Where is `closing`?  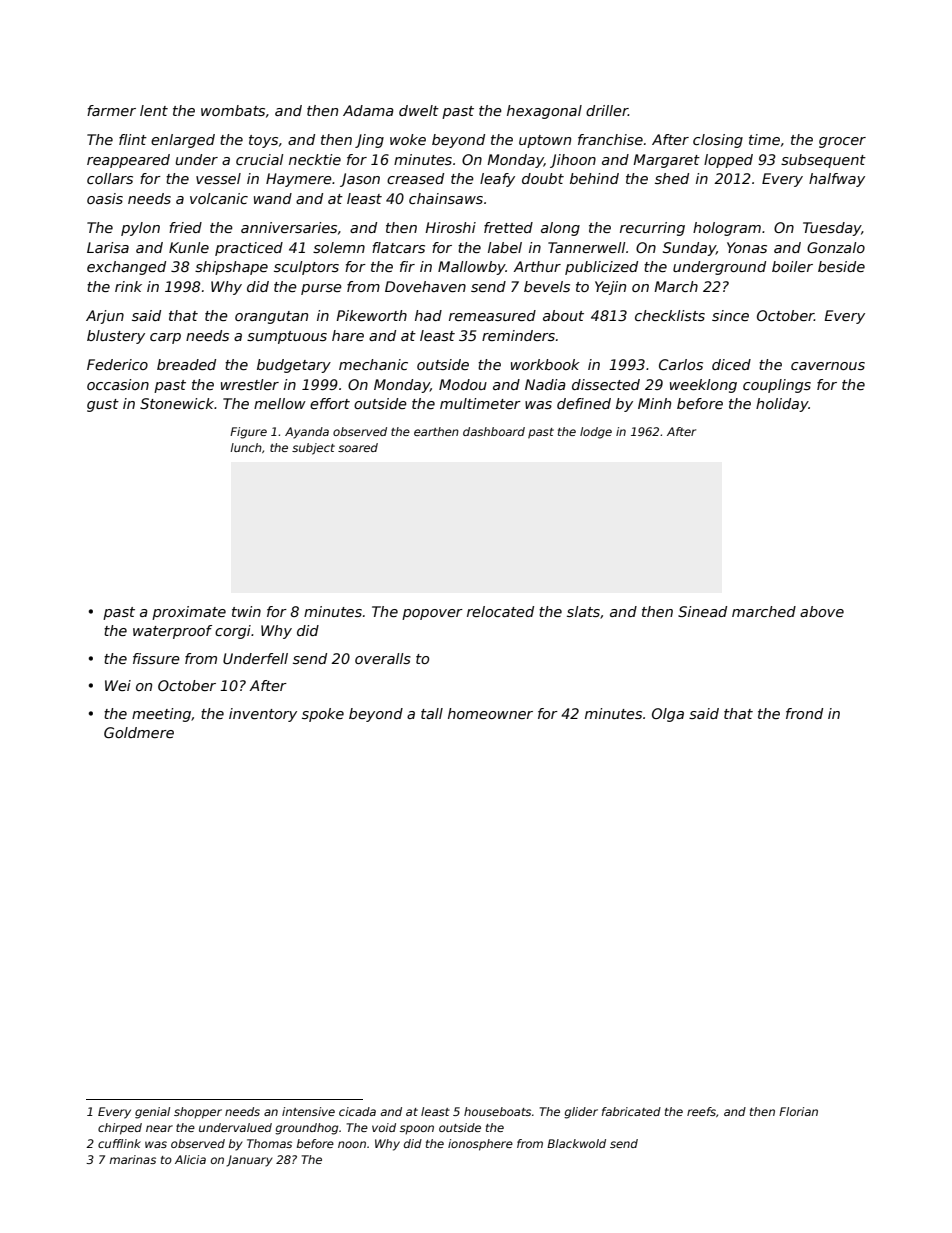
closing is located at coordinates (718, 141).
